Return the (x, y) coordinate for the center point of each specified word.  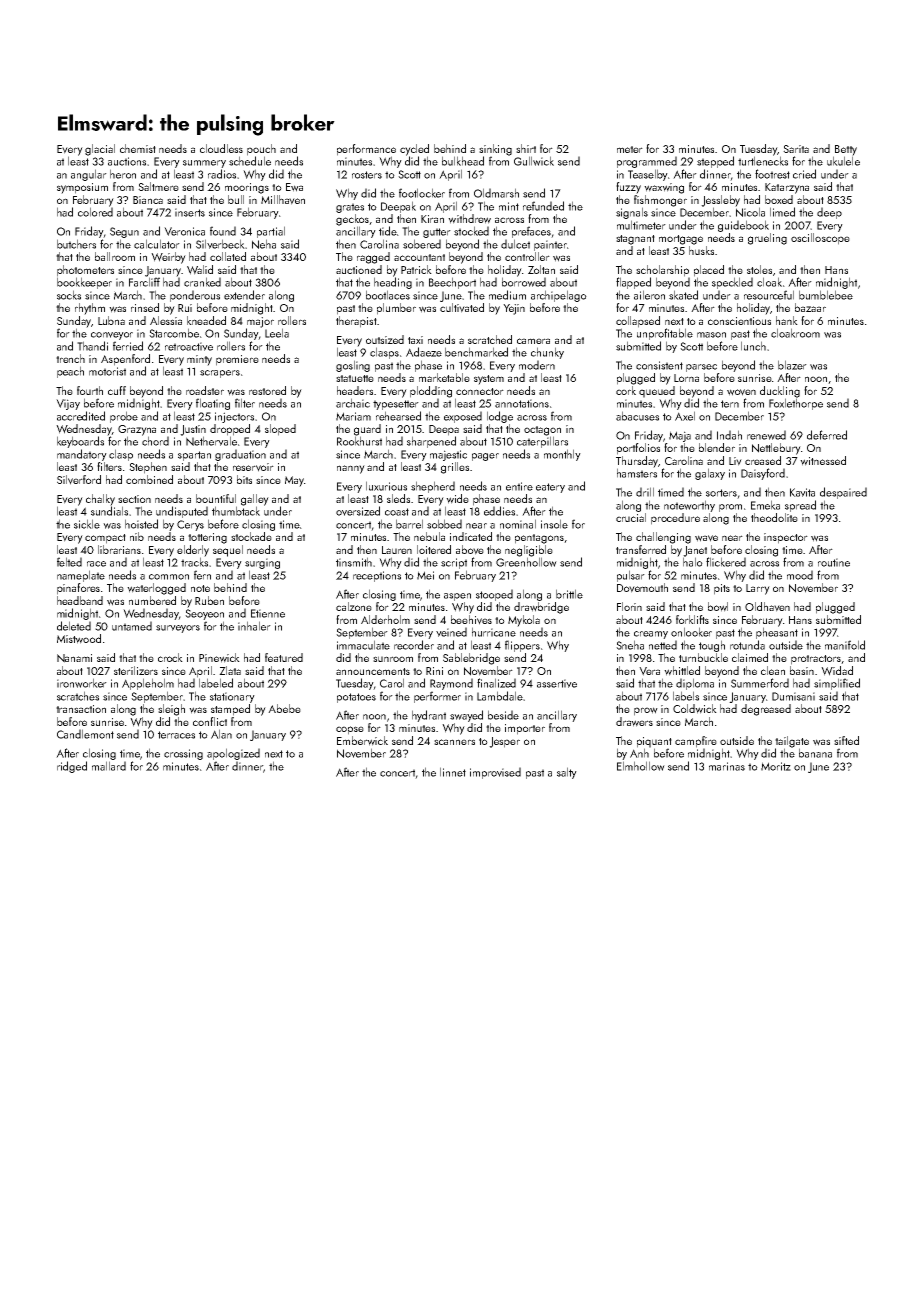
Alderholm (385, 619)
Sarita (796, 149)
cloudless (221, 148)
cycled (414, 150)
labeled (216, 683)
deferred (827, 435)
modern (537, 365)
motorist (107, 371)
